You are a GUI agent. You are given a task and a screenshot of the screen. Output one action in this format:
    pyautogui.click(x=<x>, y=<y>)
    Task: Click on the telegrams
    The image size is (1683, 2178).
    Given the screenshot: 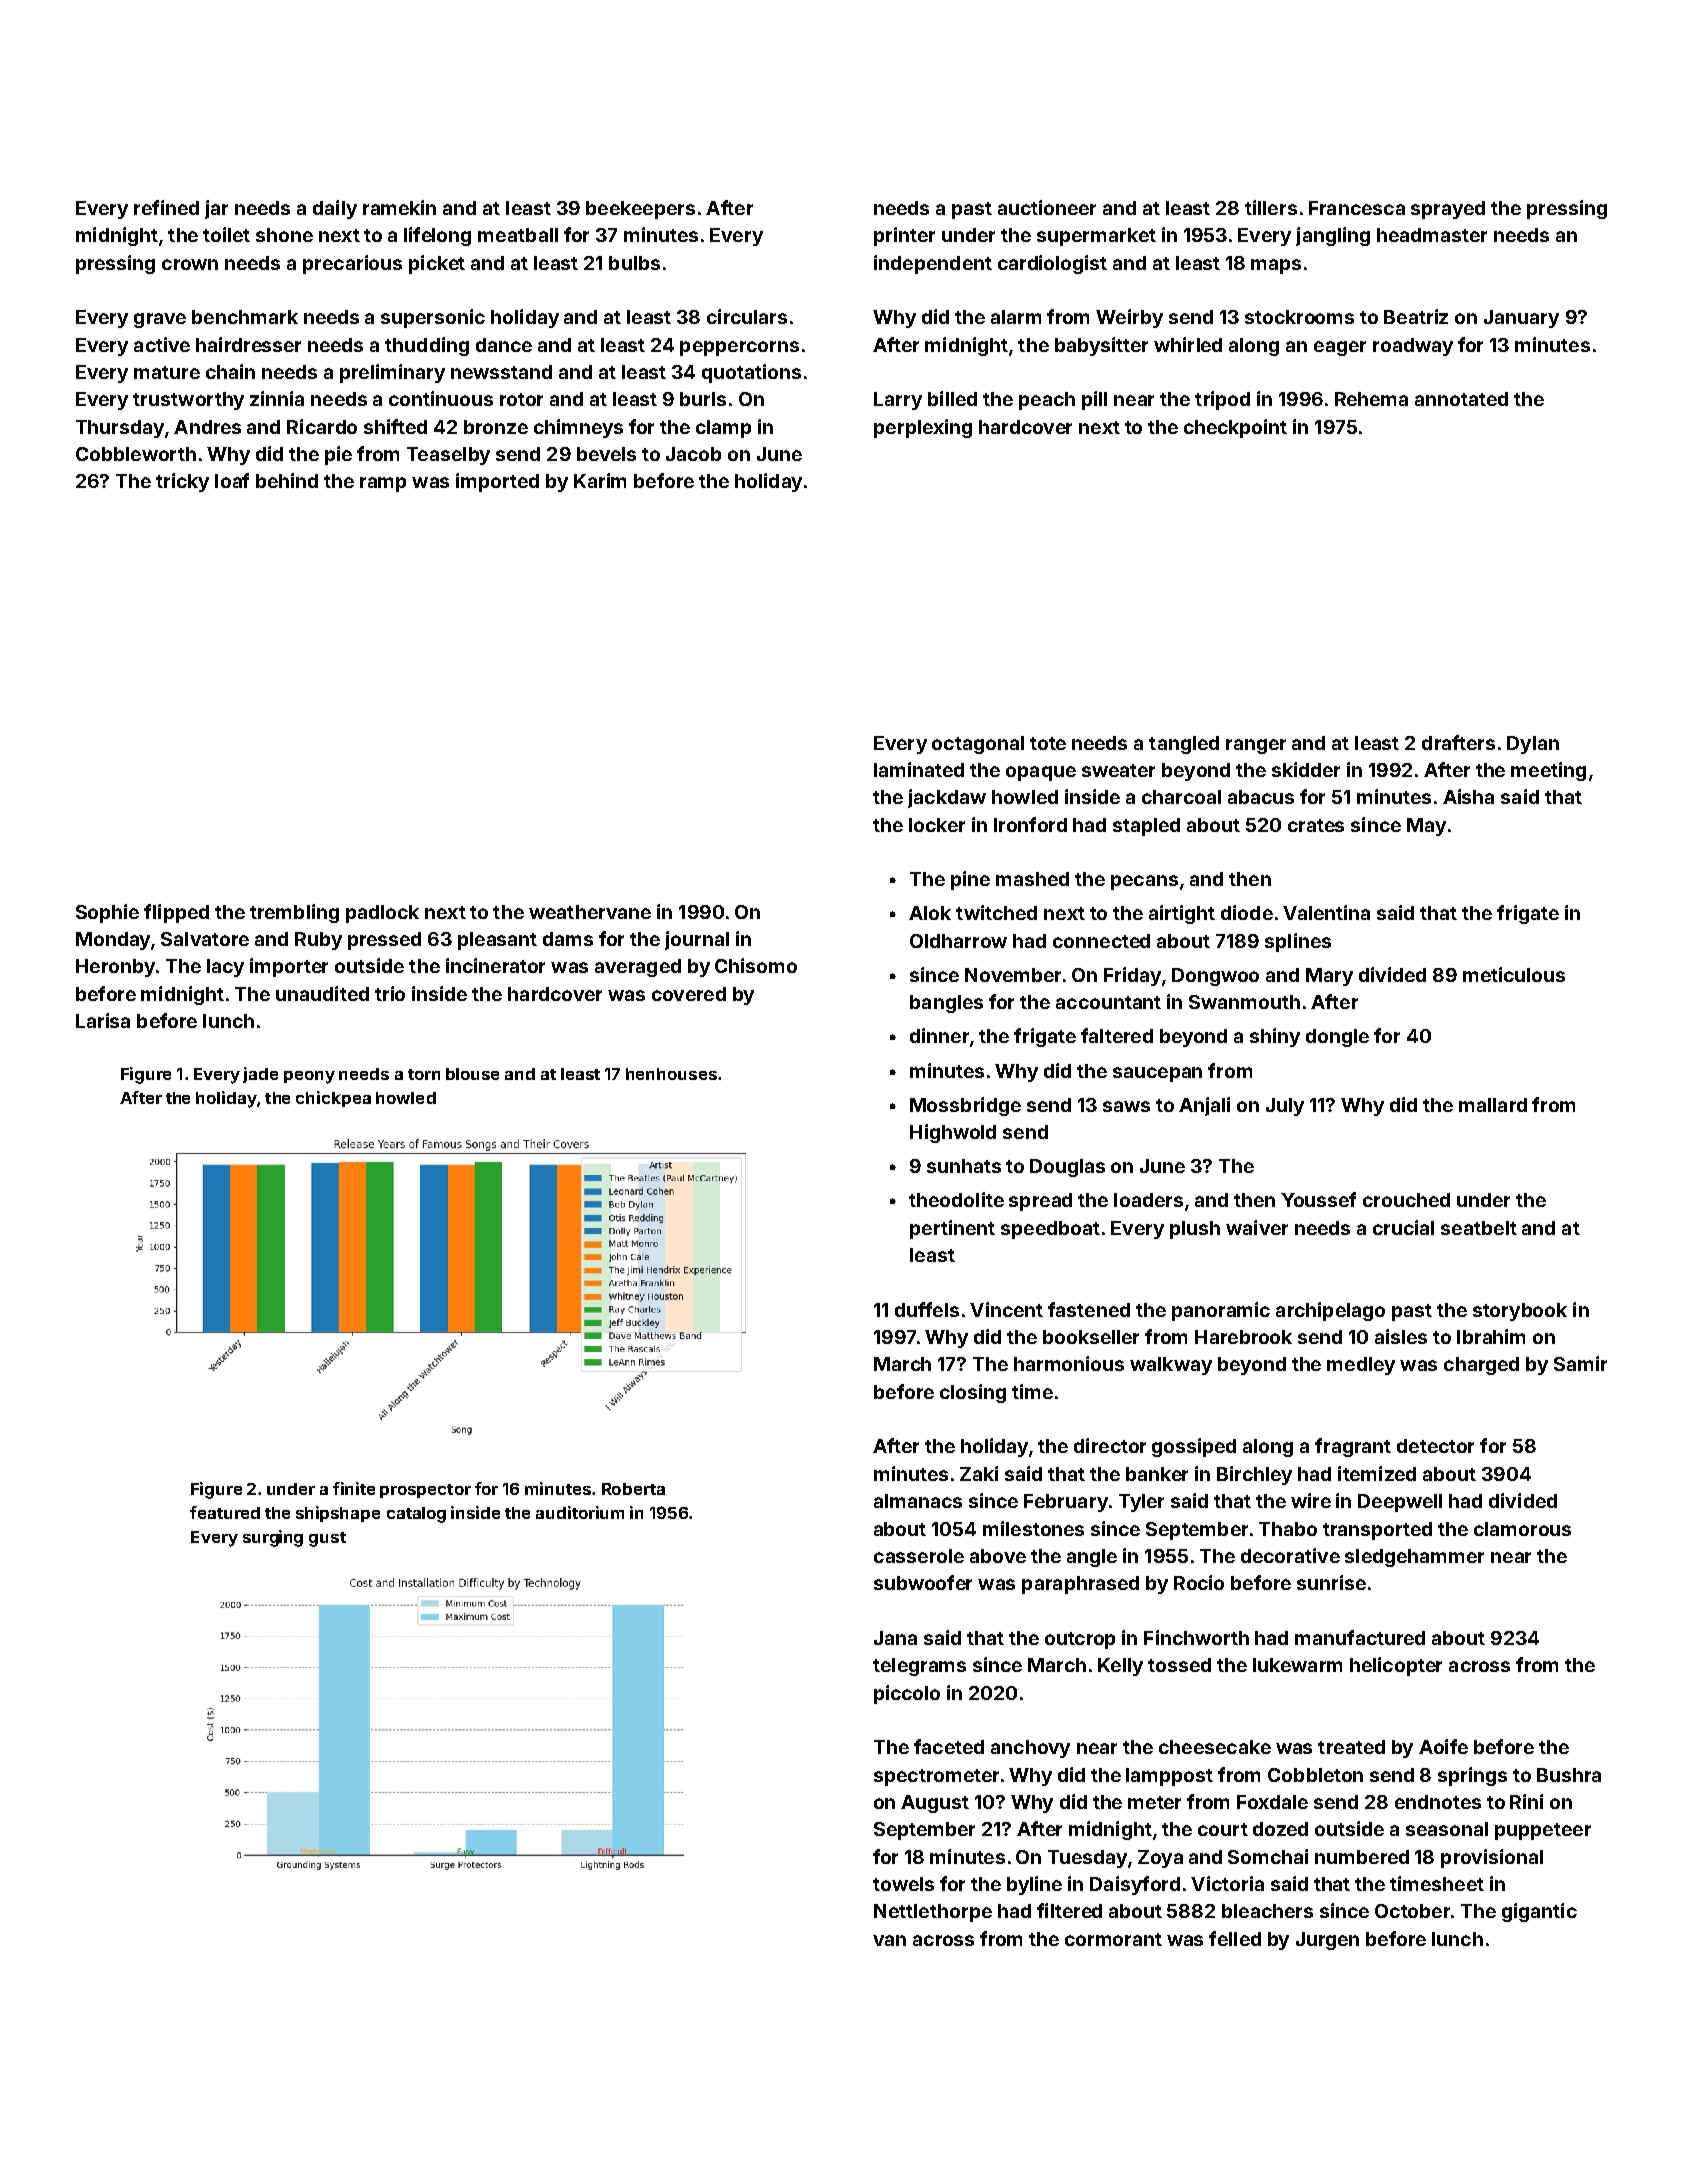 What is the action you would take?
    pyautogui.click(x=919, y=1667)
